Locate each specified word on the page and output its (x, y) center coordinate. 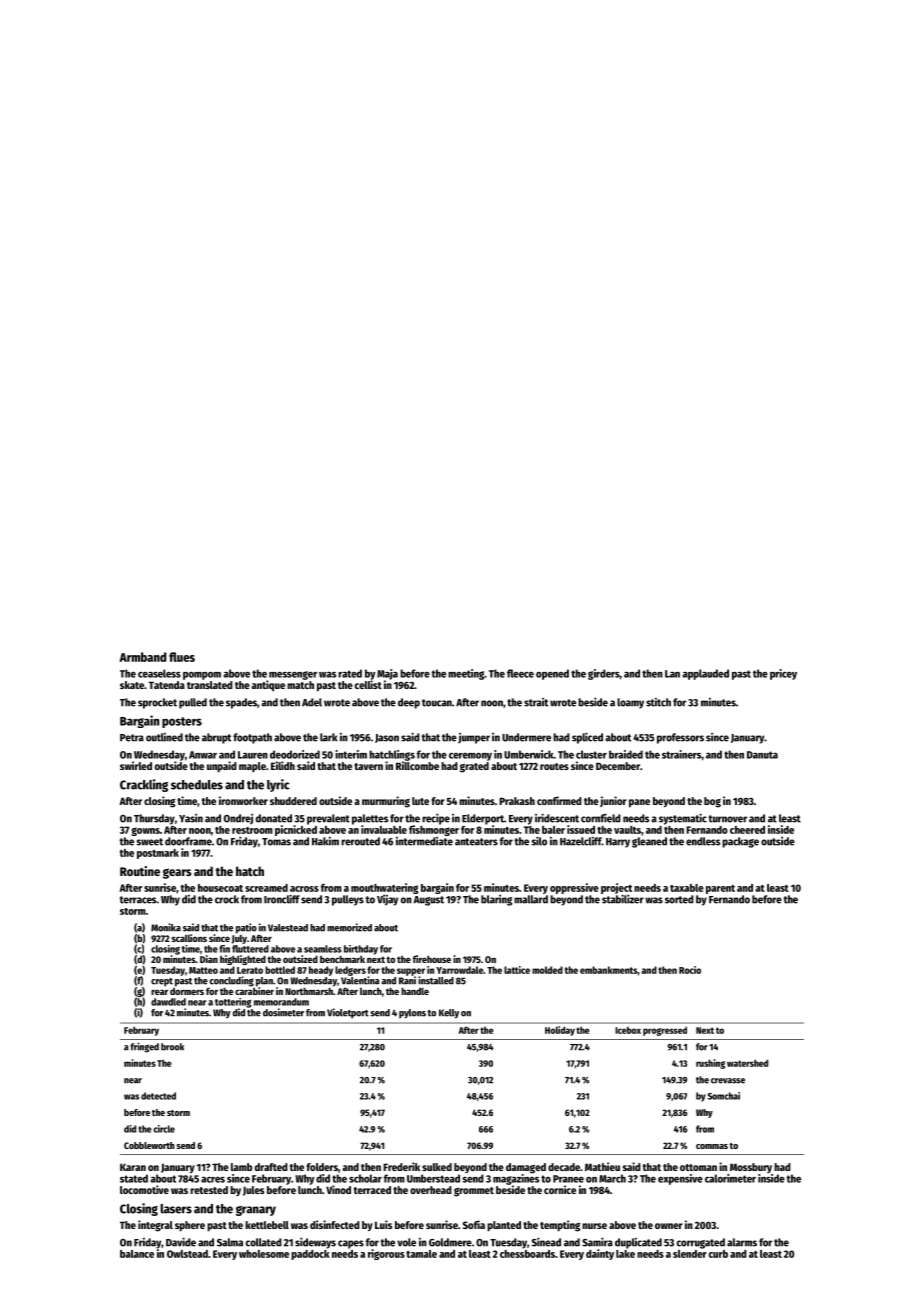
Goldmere (450, 1242)
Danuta (762, 755)
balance (137, 1254)
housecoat (220, 888)
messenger (293, 675)
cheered (747, 830)
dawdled (168, 1002)
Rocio (690, 970)
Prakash (517, 801)
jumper (474, 738)
